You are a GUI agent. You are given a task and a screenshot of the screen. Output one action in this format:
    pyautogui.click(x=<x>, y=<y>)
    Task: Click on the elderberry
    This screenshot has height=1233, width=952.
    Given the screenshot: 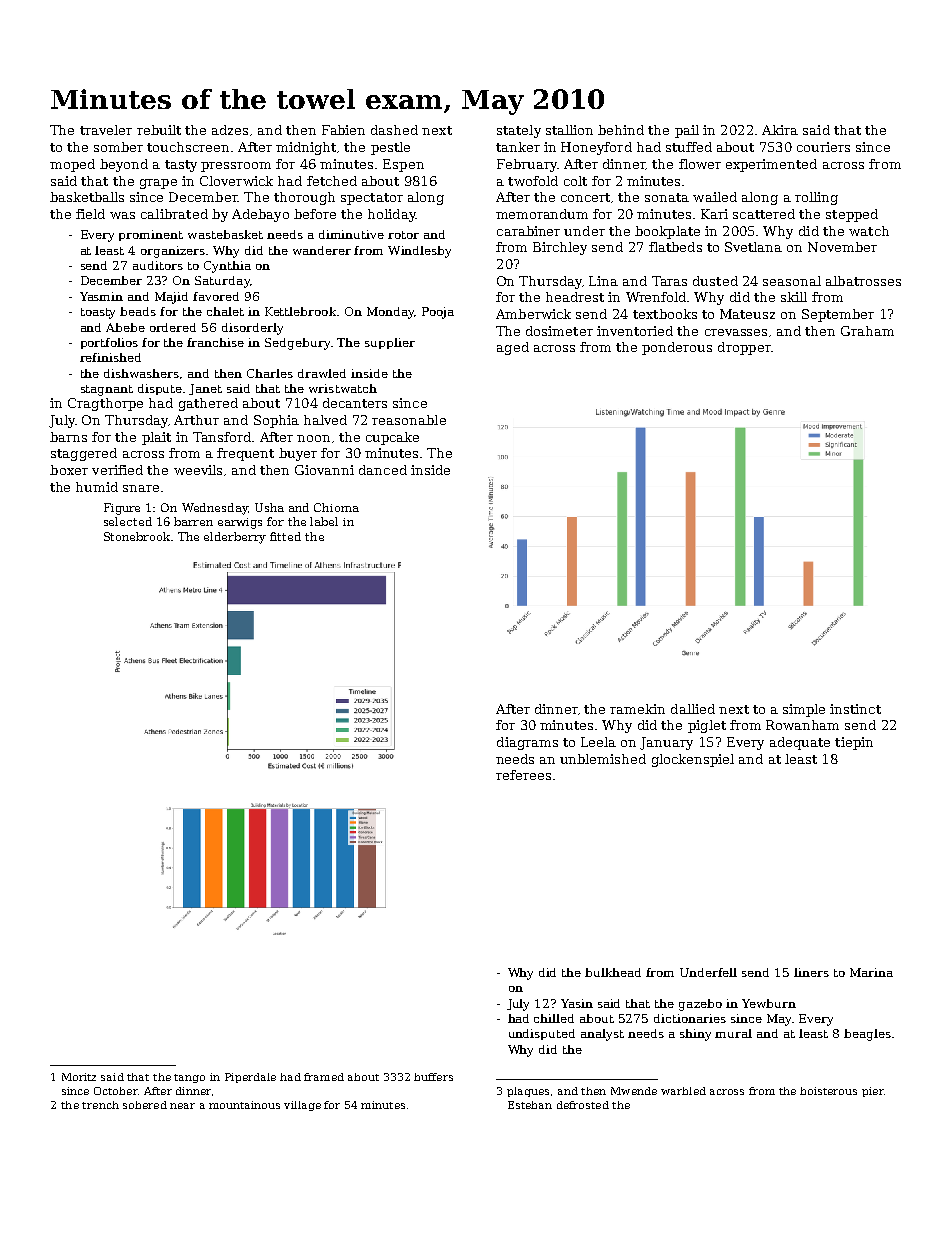 What is the action you would take?
    pyautogui.click(x=235, y=538)
